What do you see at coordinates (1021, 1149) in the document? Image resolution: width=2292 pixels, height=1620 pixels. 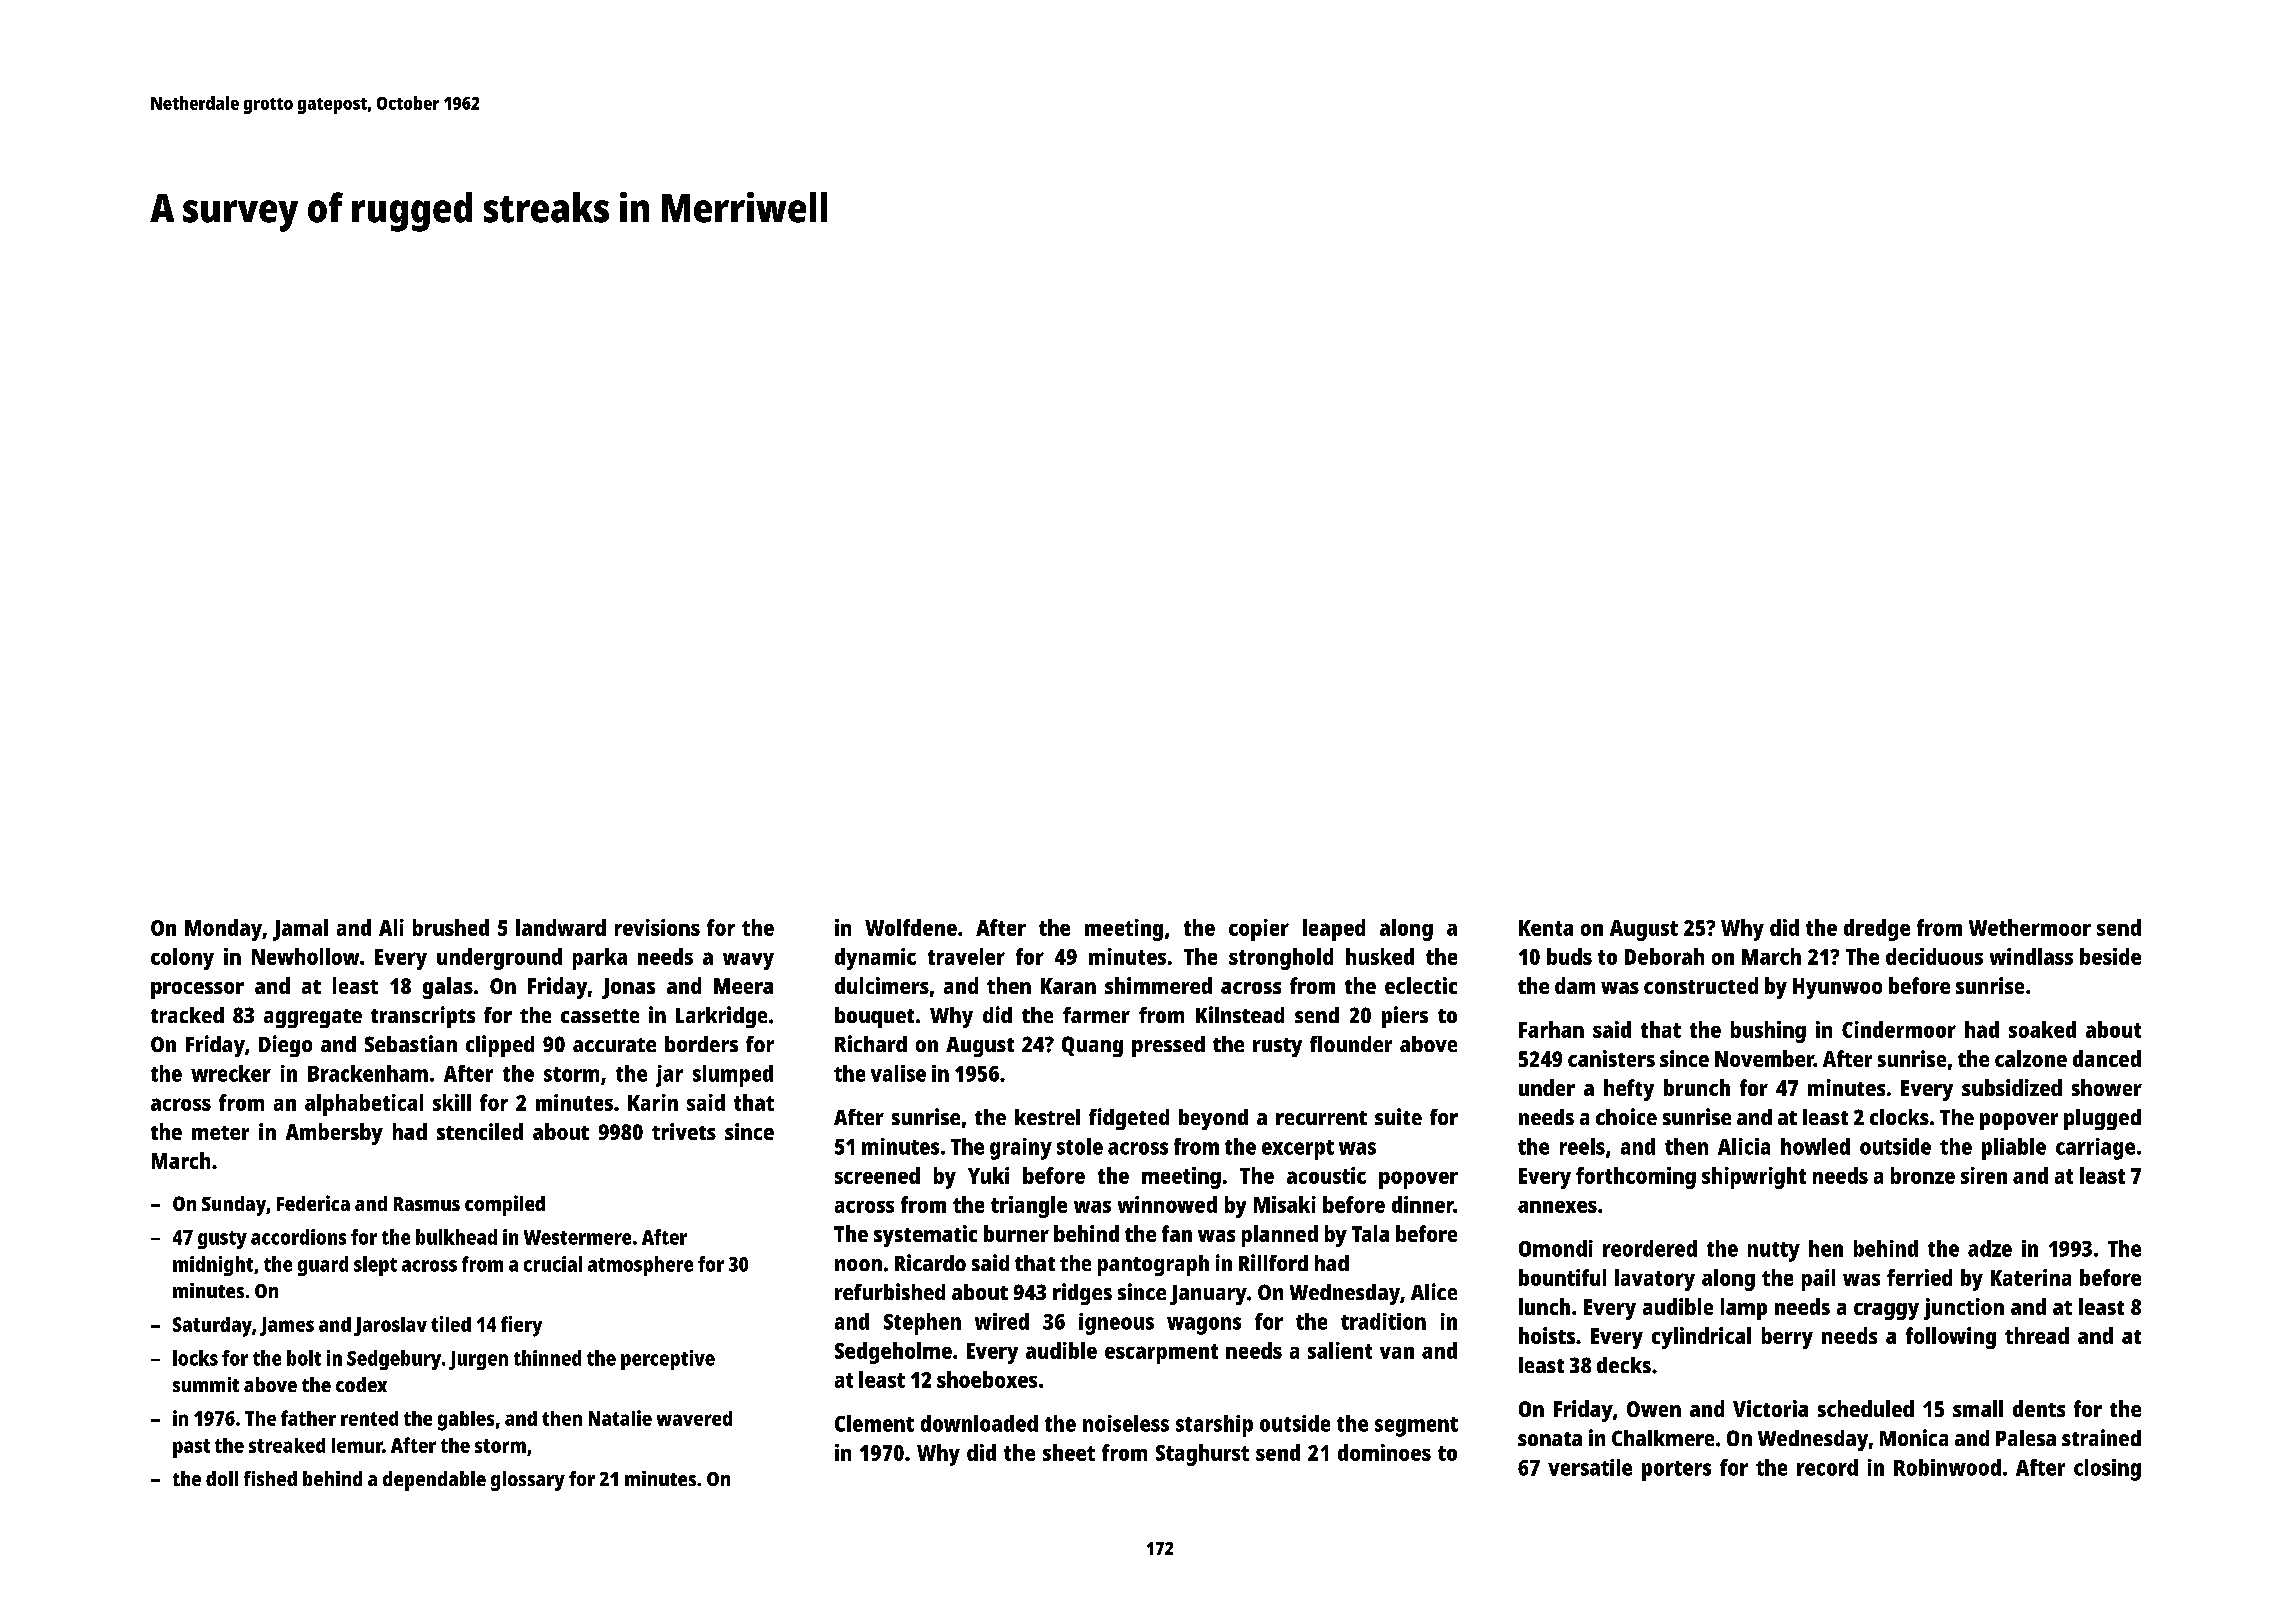 I see `grainy` at bounding box center [1021, 1149].
